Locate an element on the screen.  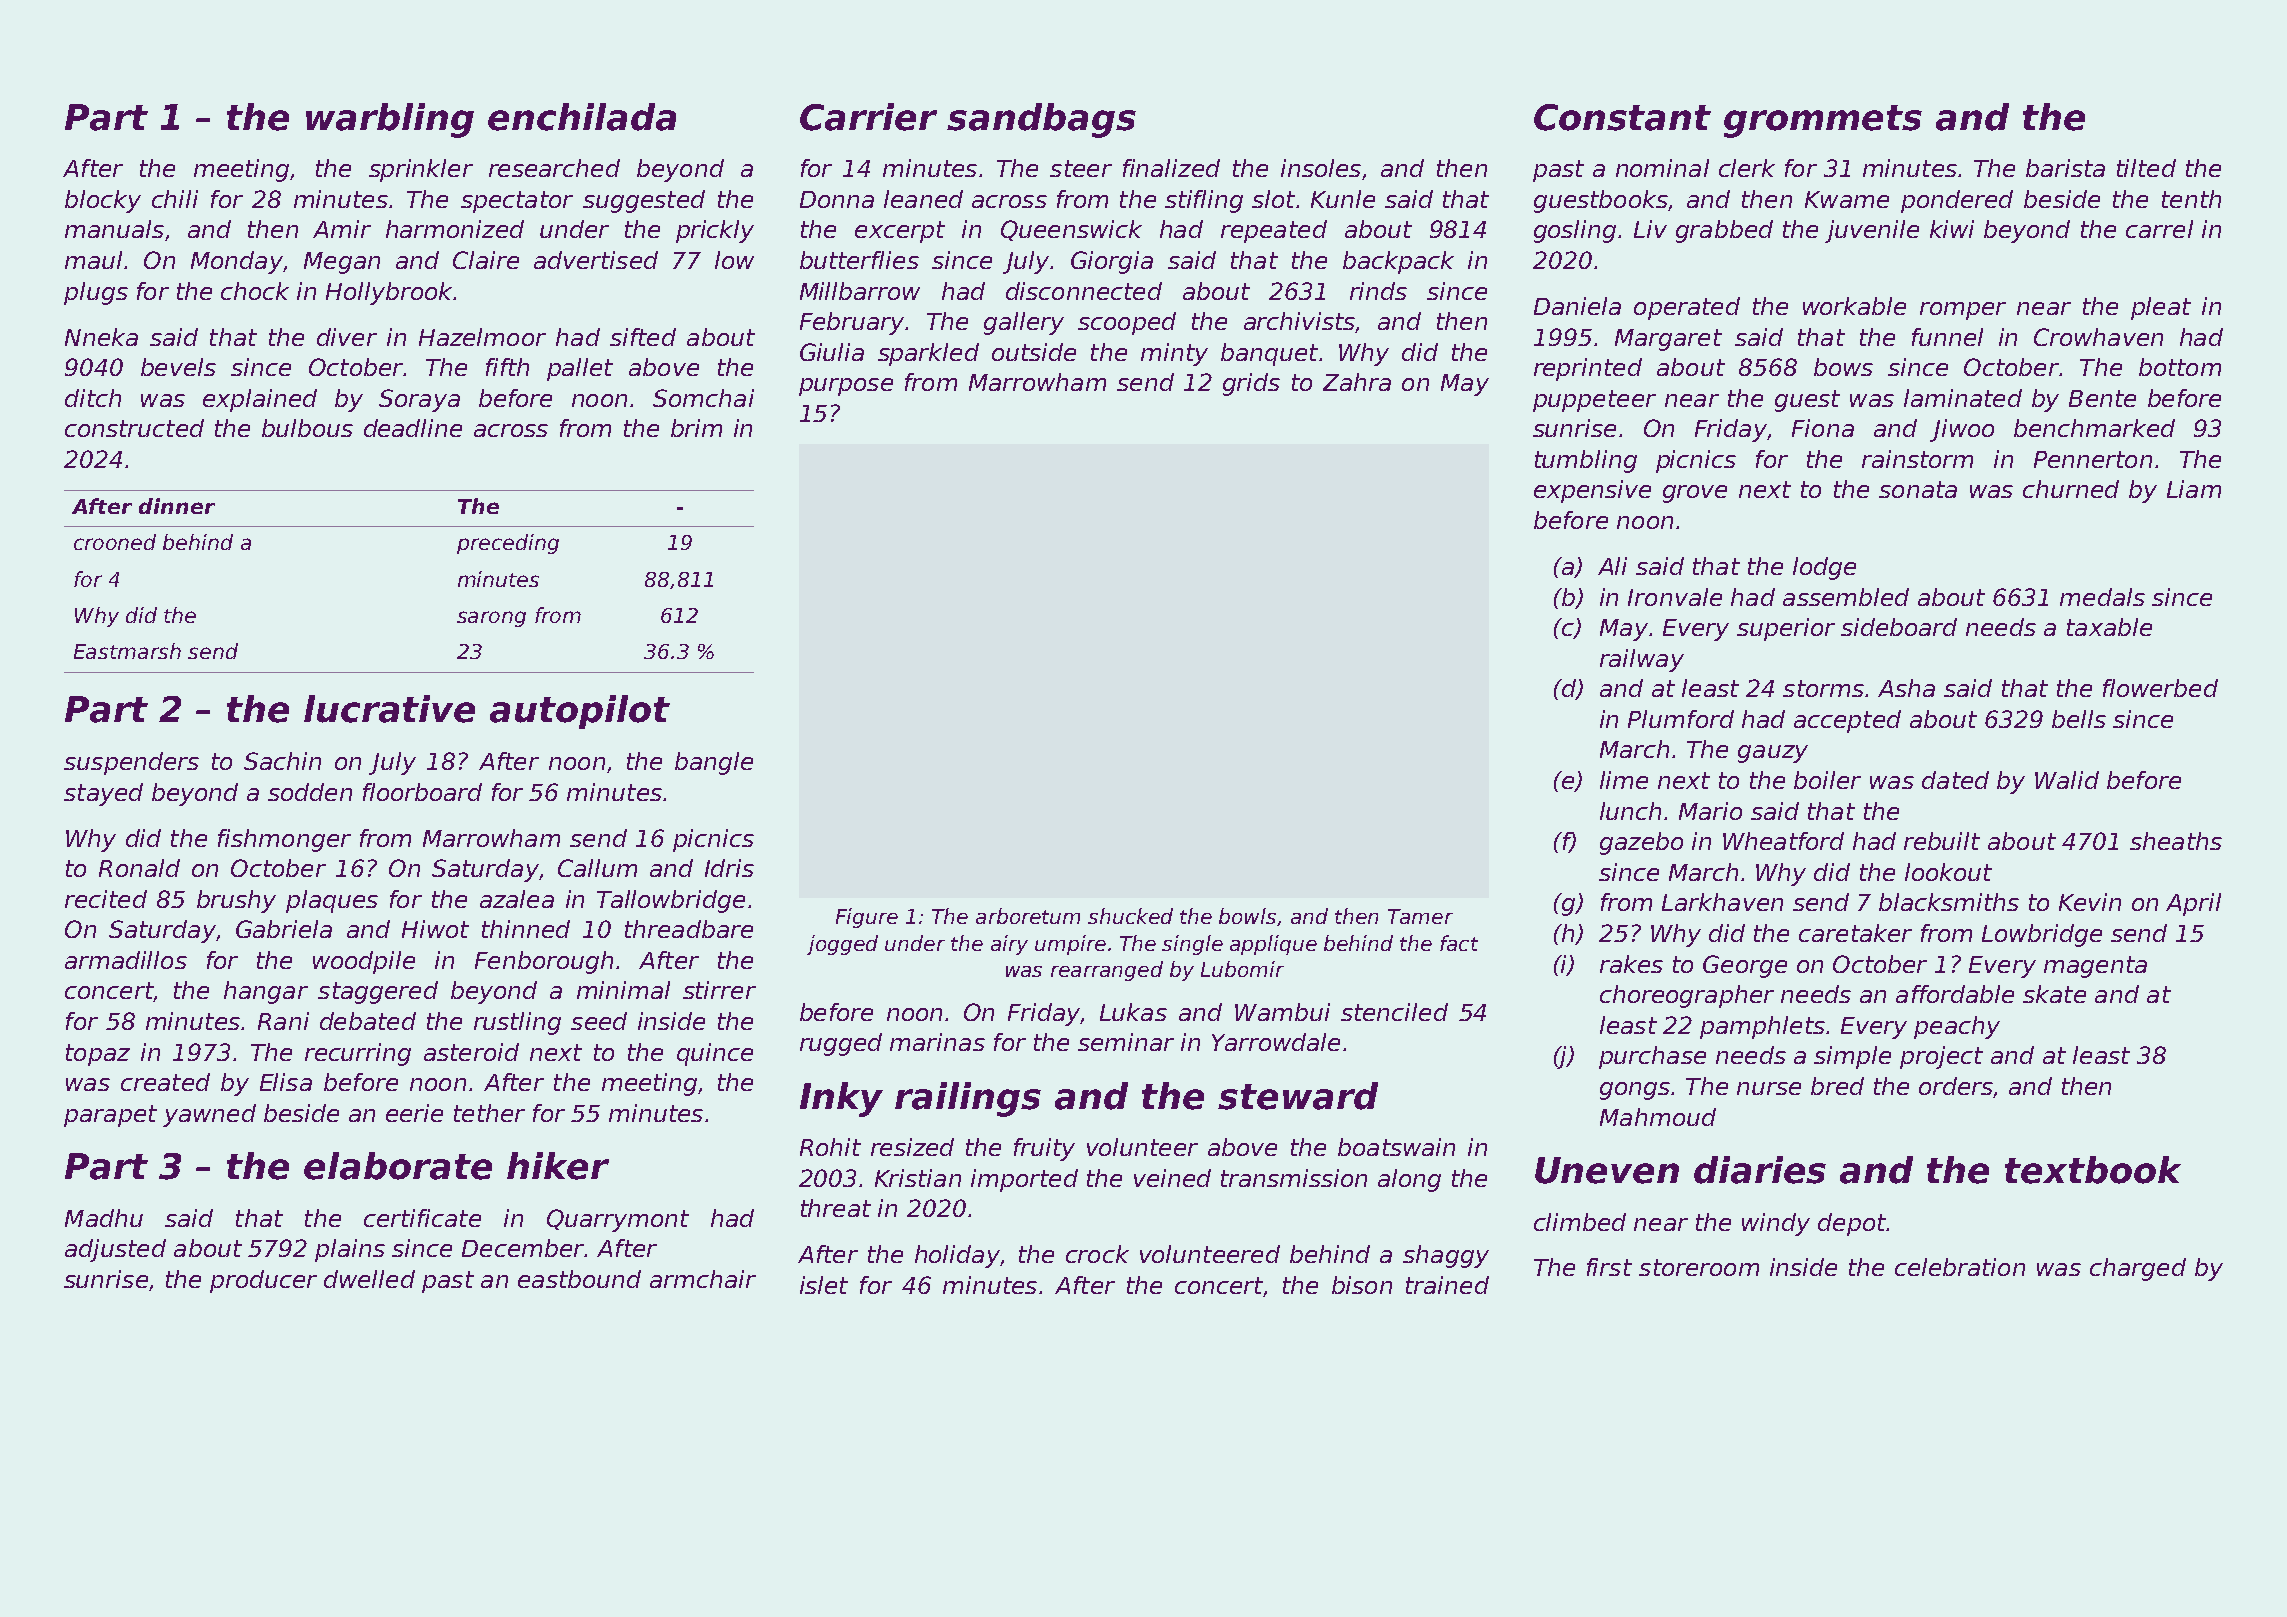
Kunle is located at coordinates (1343, 199).
